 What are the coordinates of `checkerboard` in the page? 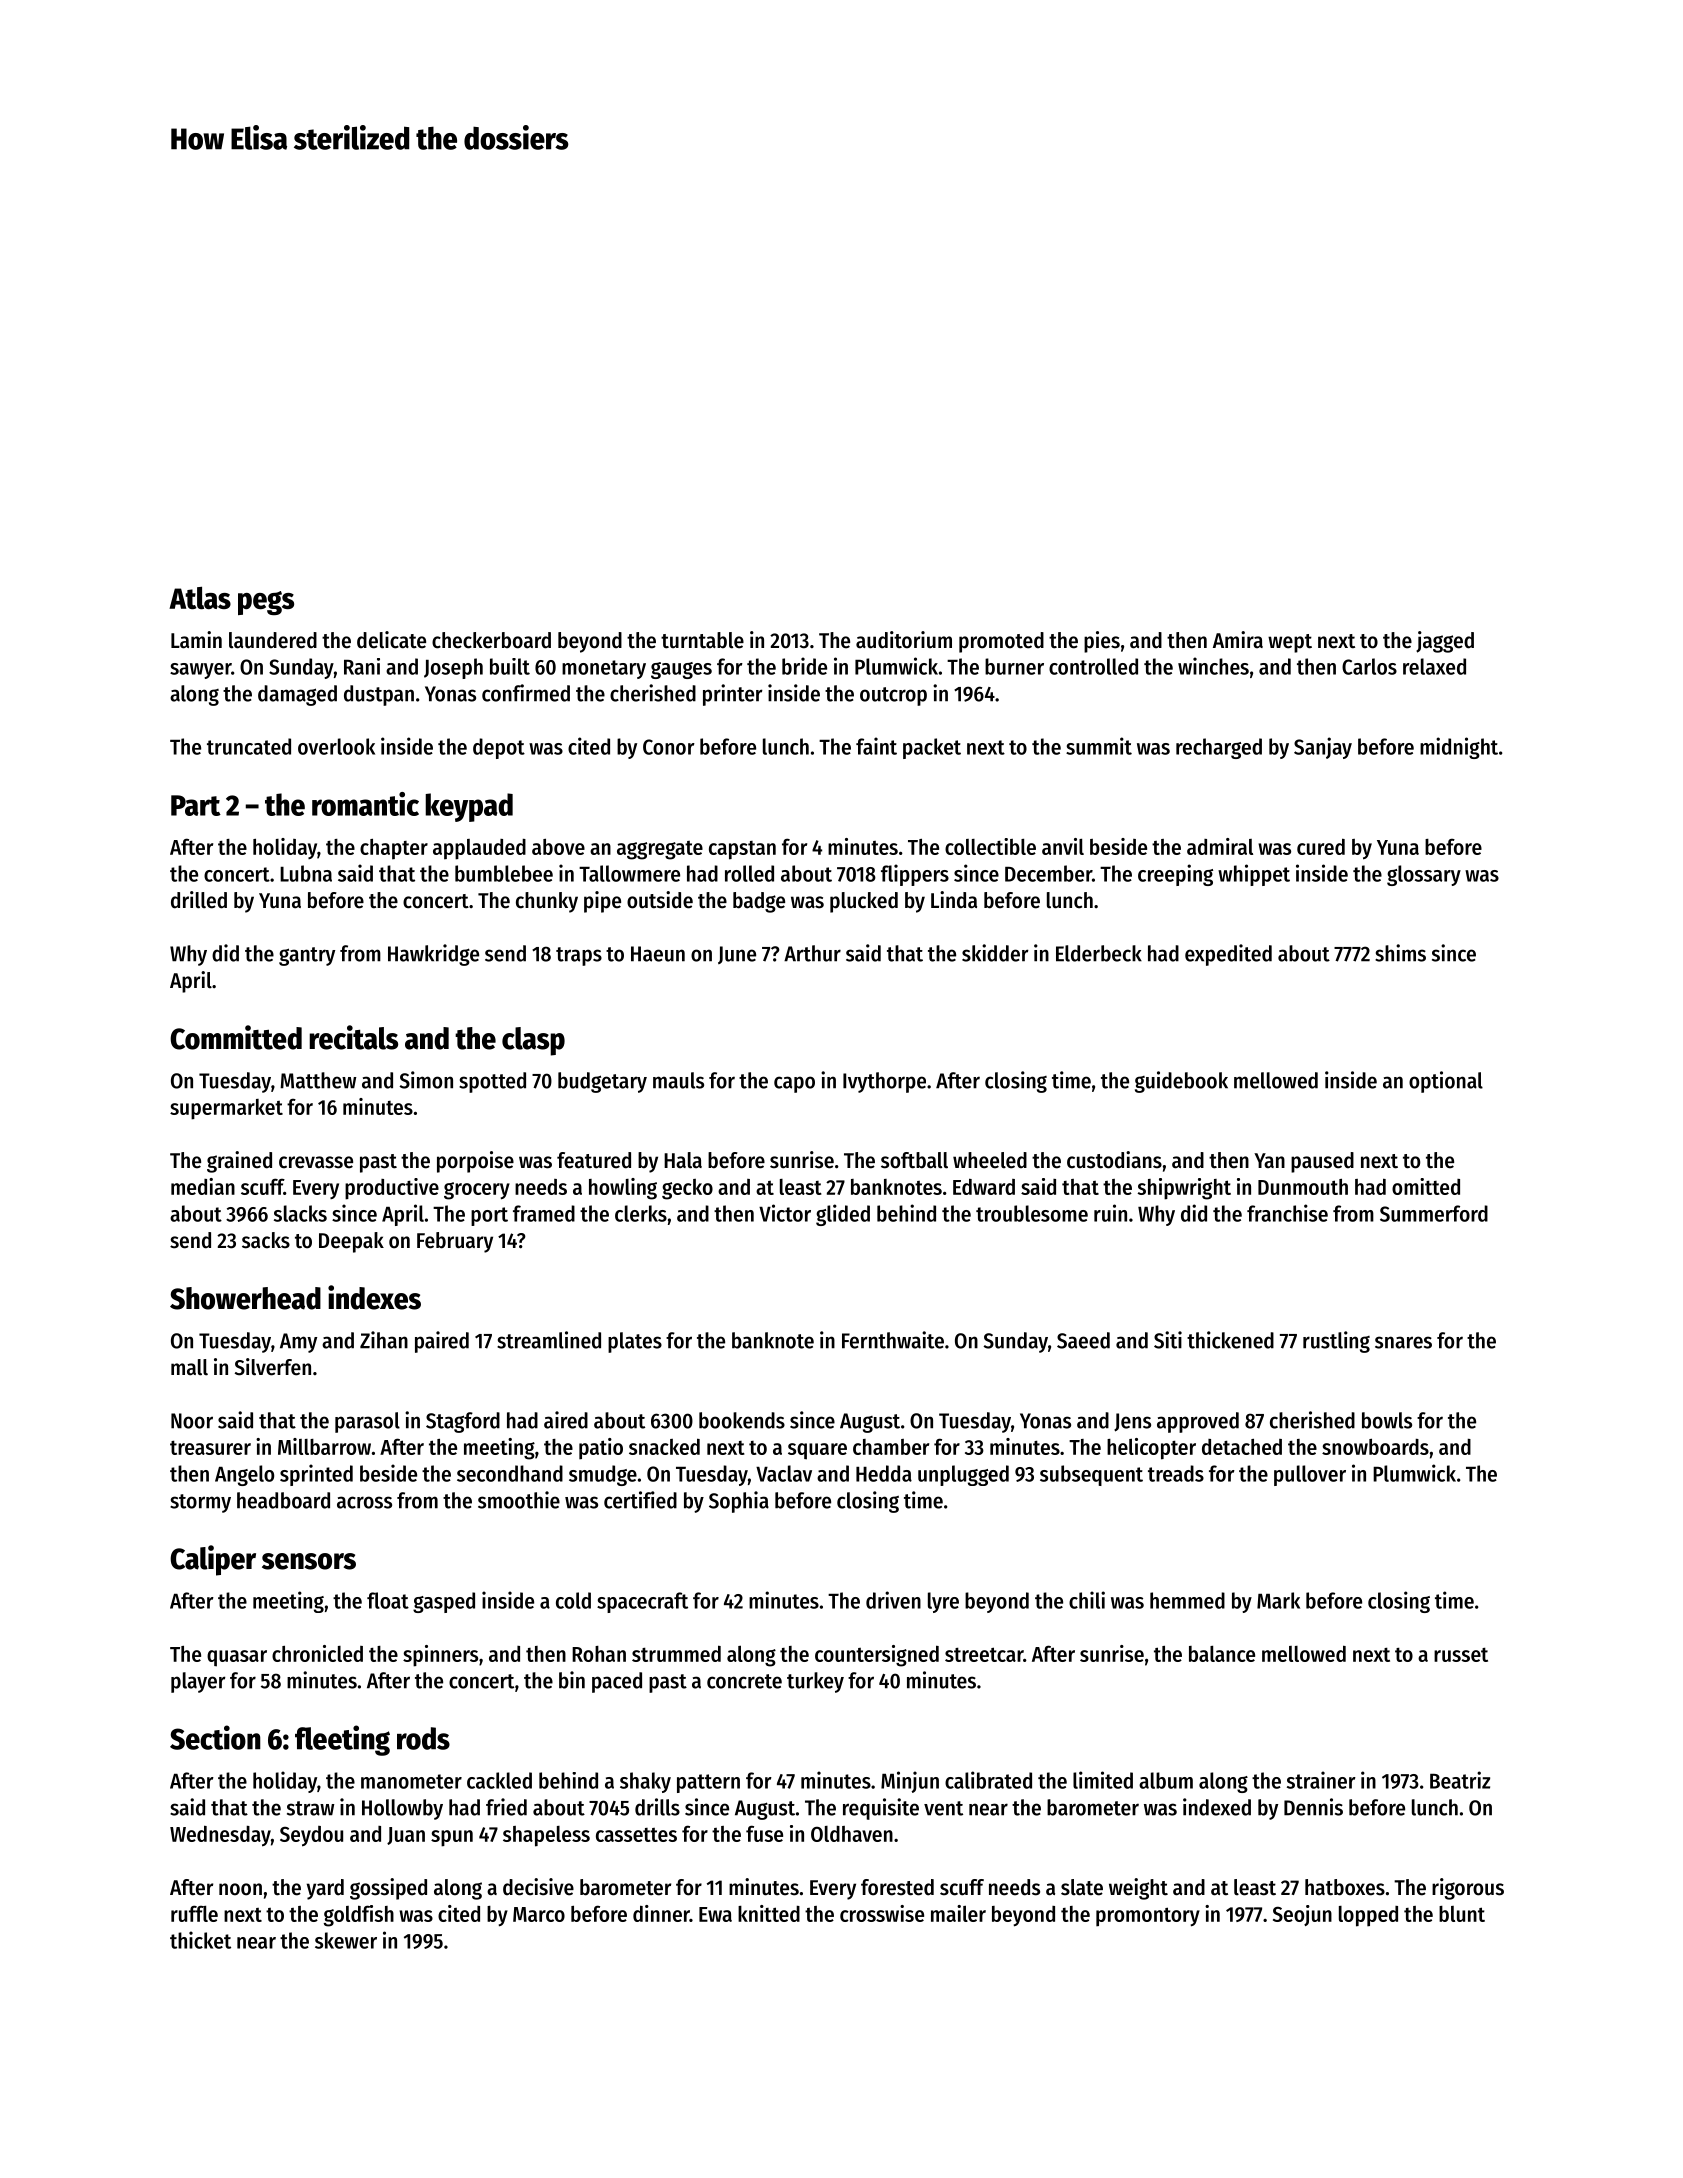 It's located at (491, 640).
